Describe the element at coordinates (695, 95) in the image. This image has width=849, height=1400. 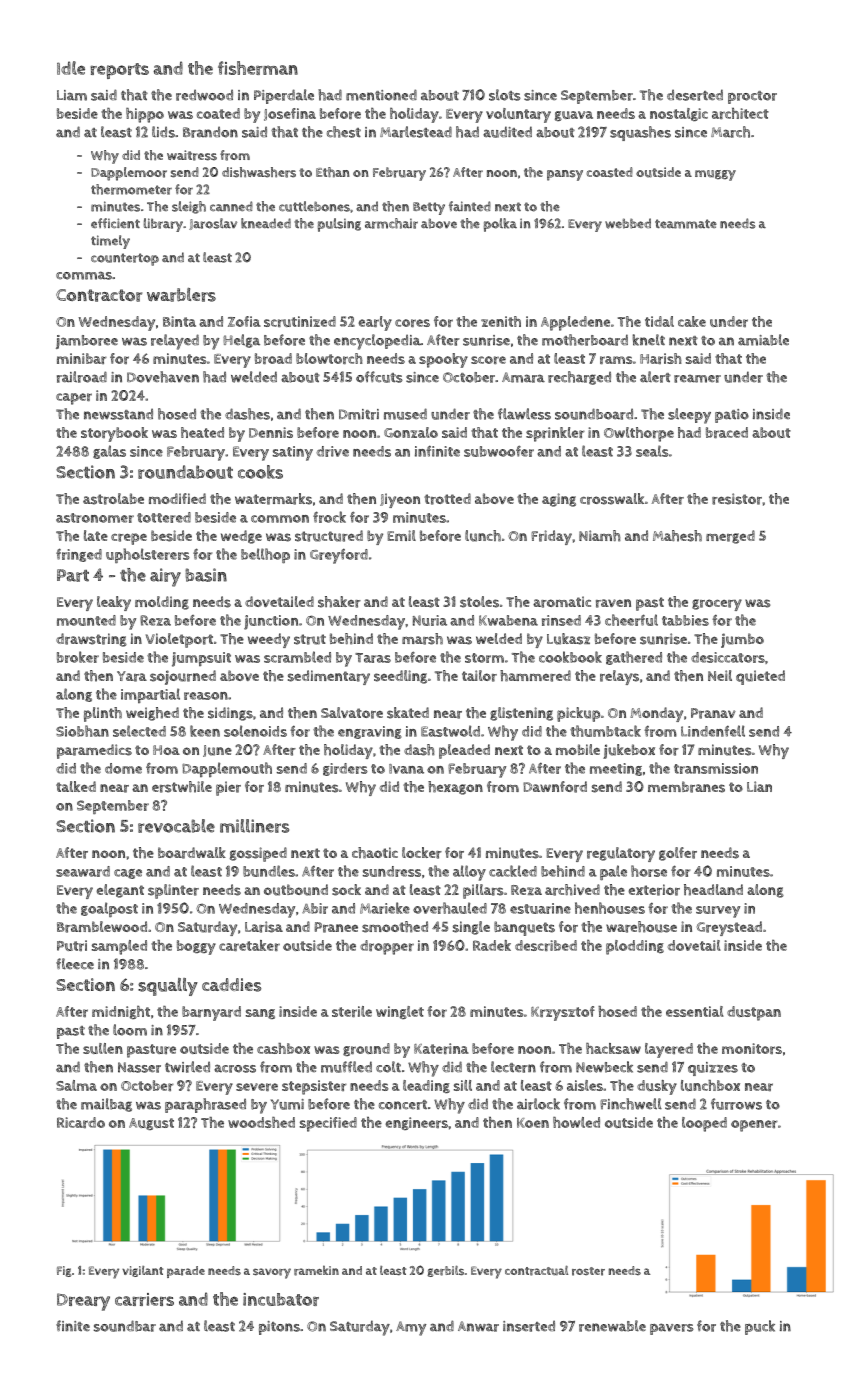
I see `deserted` at that location.
